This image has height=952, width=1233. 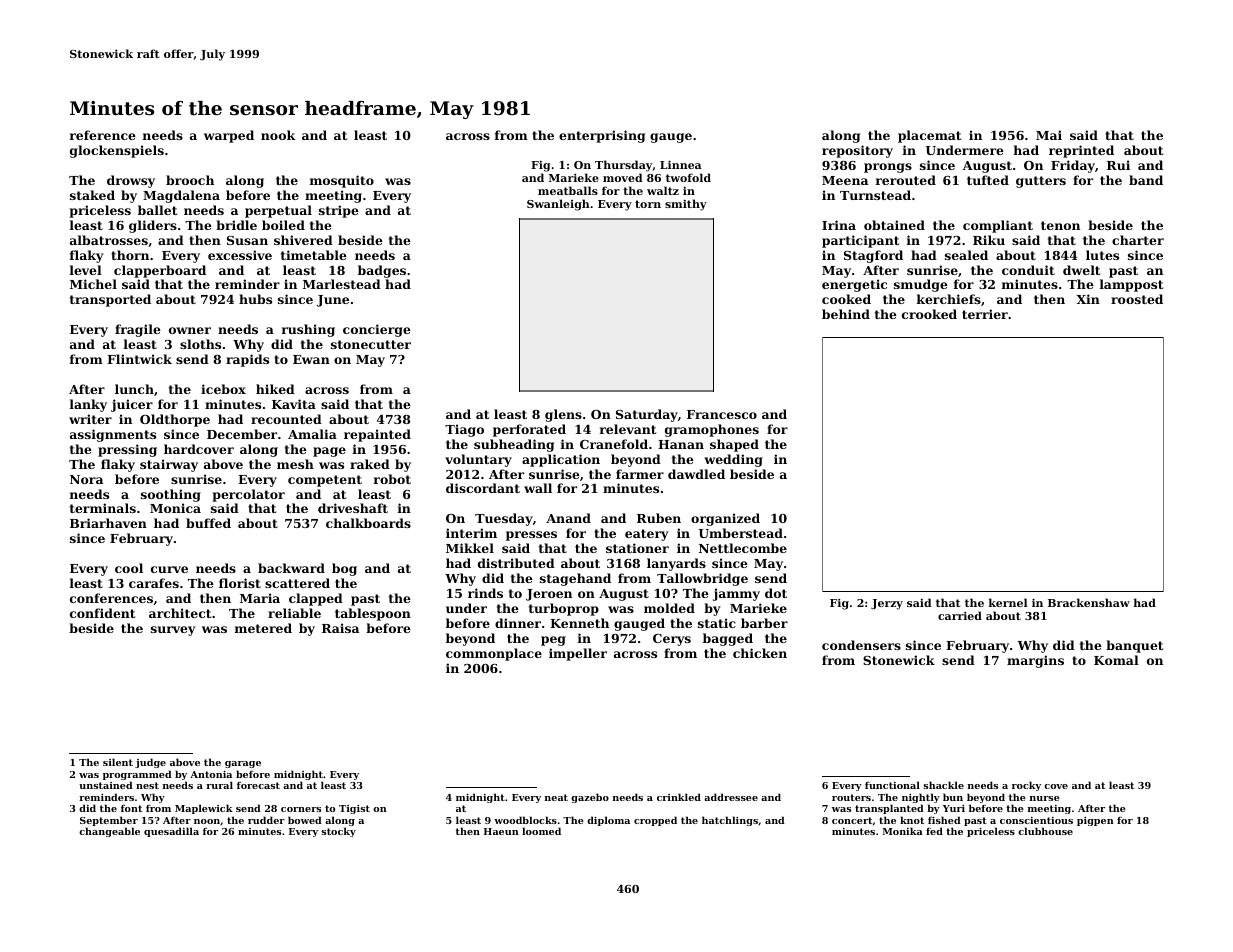 What do you see at coordinates (1088, 299) in the image?
I see `Xin` at bounding box center [1088, 299].
